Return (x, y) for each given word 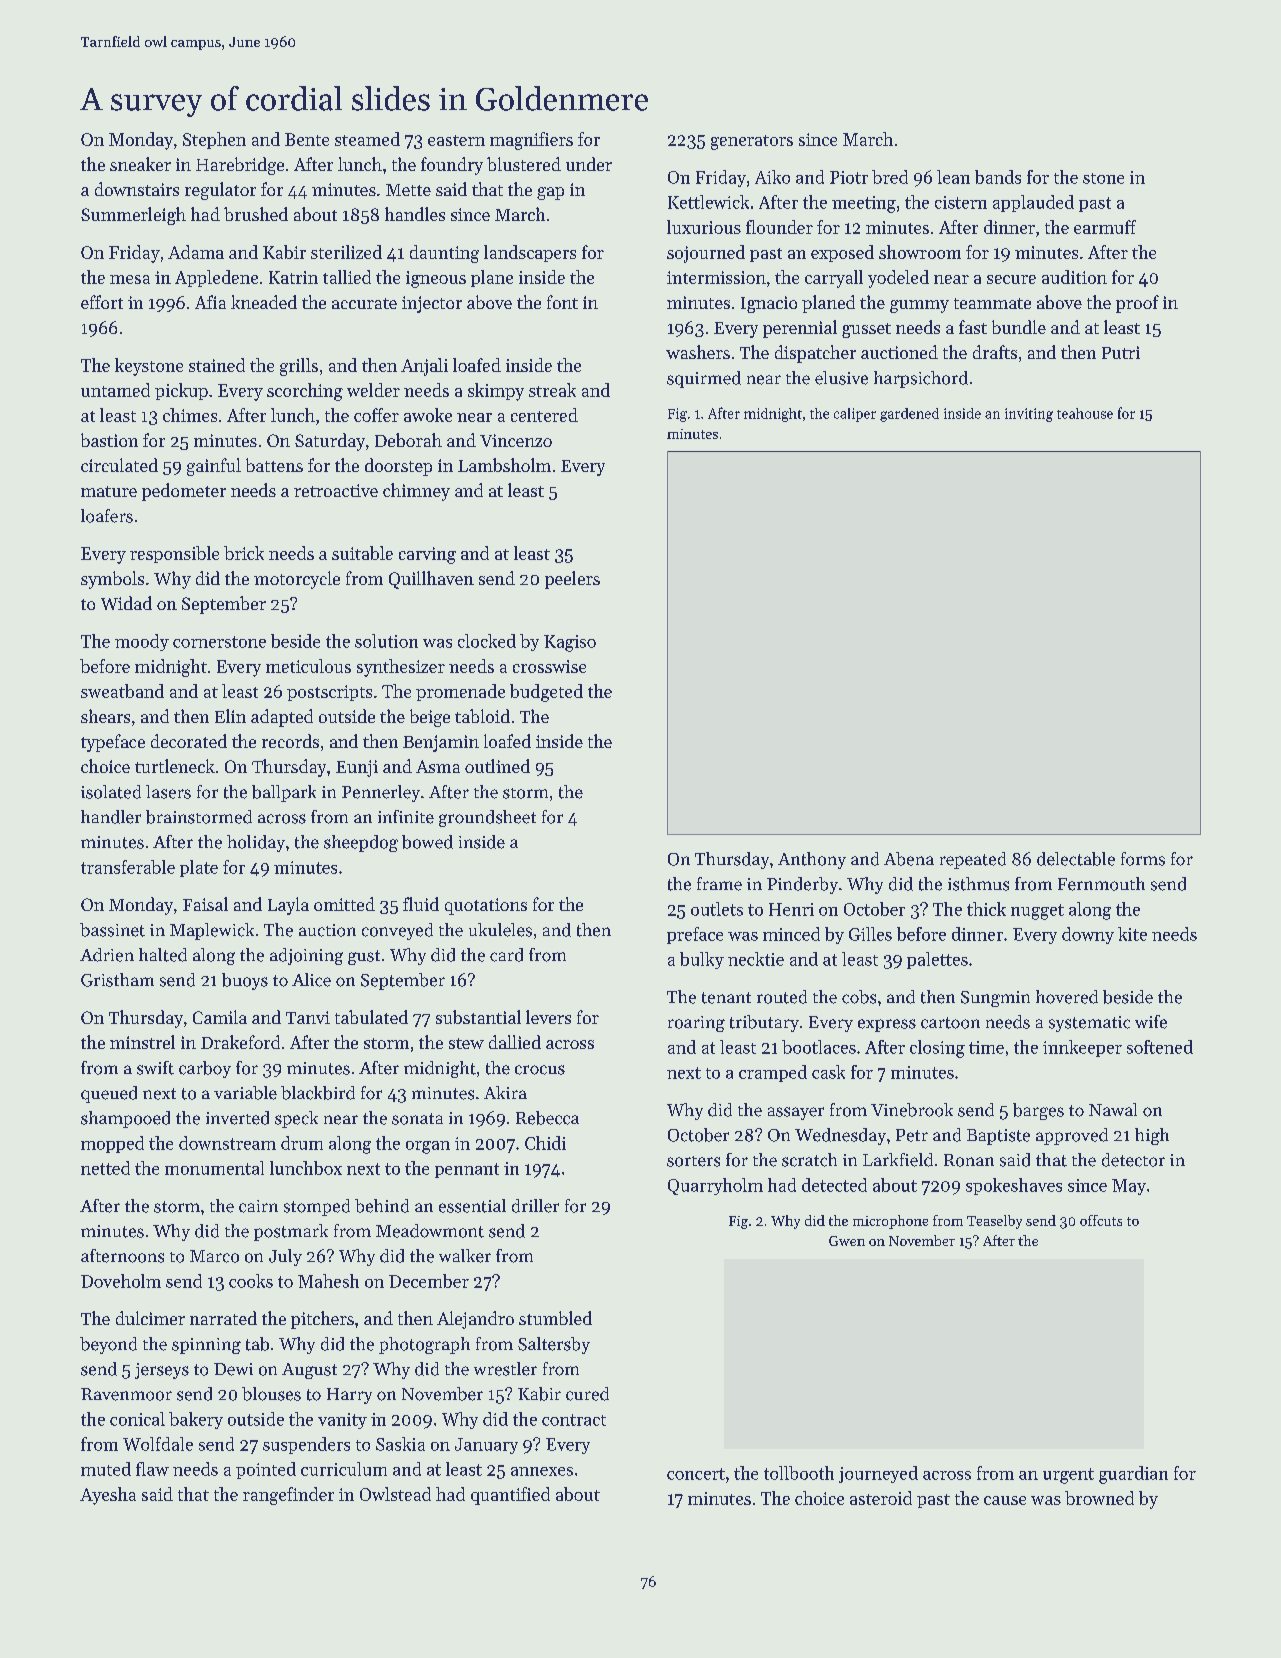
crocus (540, 1070)
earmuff (1105, 227)
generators (752, 142)
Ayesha (108, 1496)
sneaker (140, 164)
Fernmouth (1101, 884)
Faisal (205, 904)
